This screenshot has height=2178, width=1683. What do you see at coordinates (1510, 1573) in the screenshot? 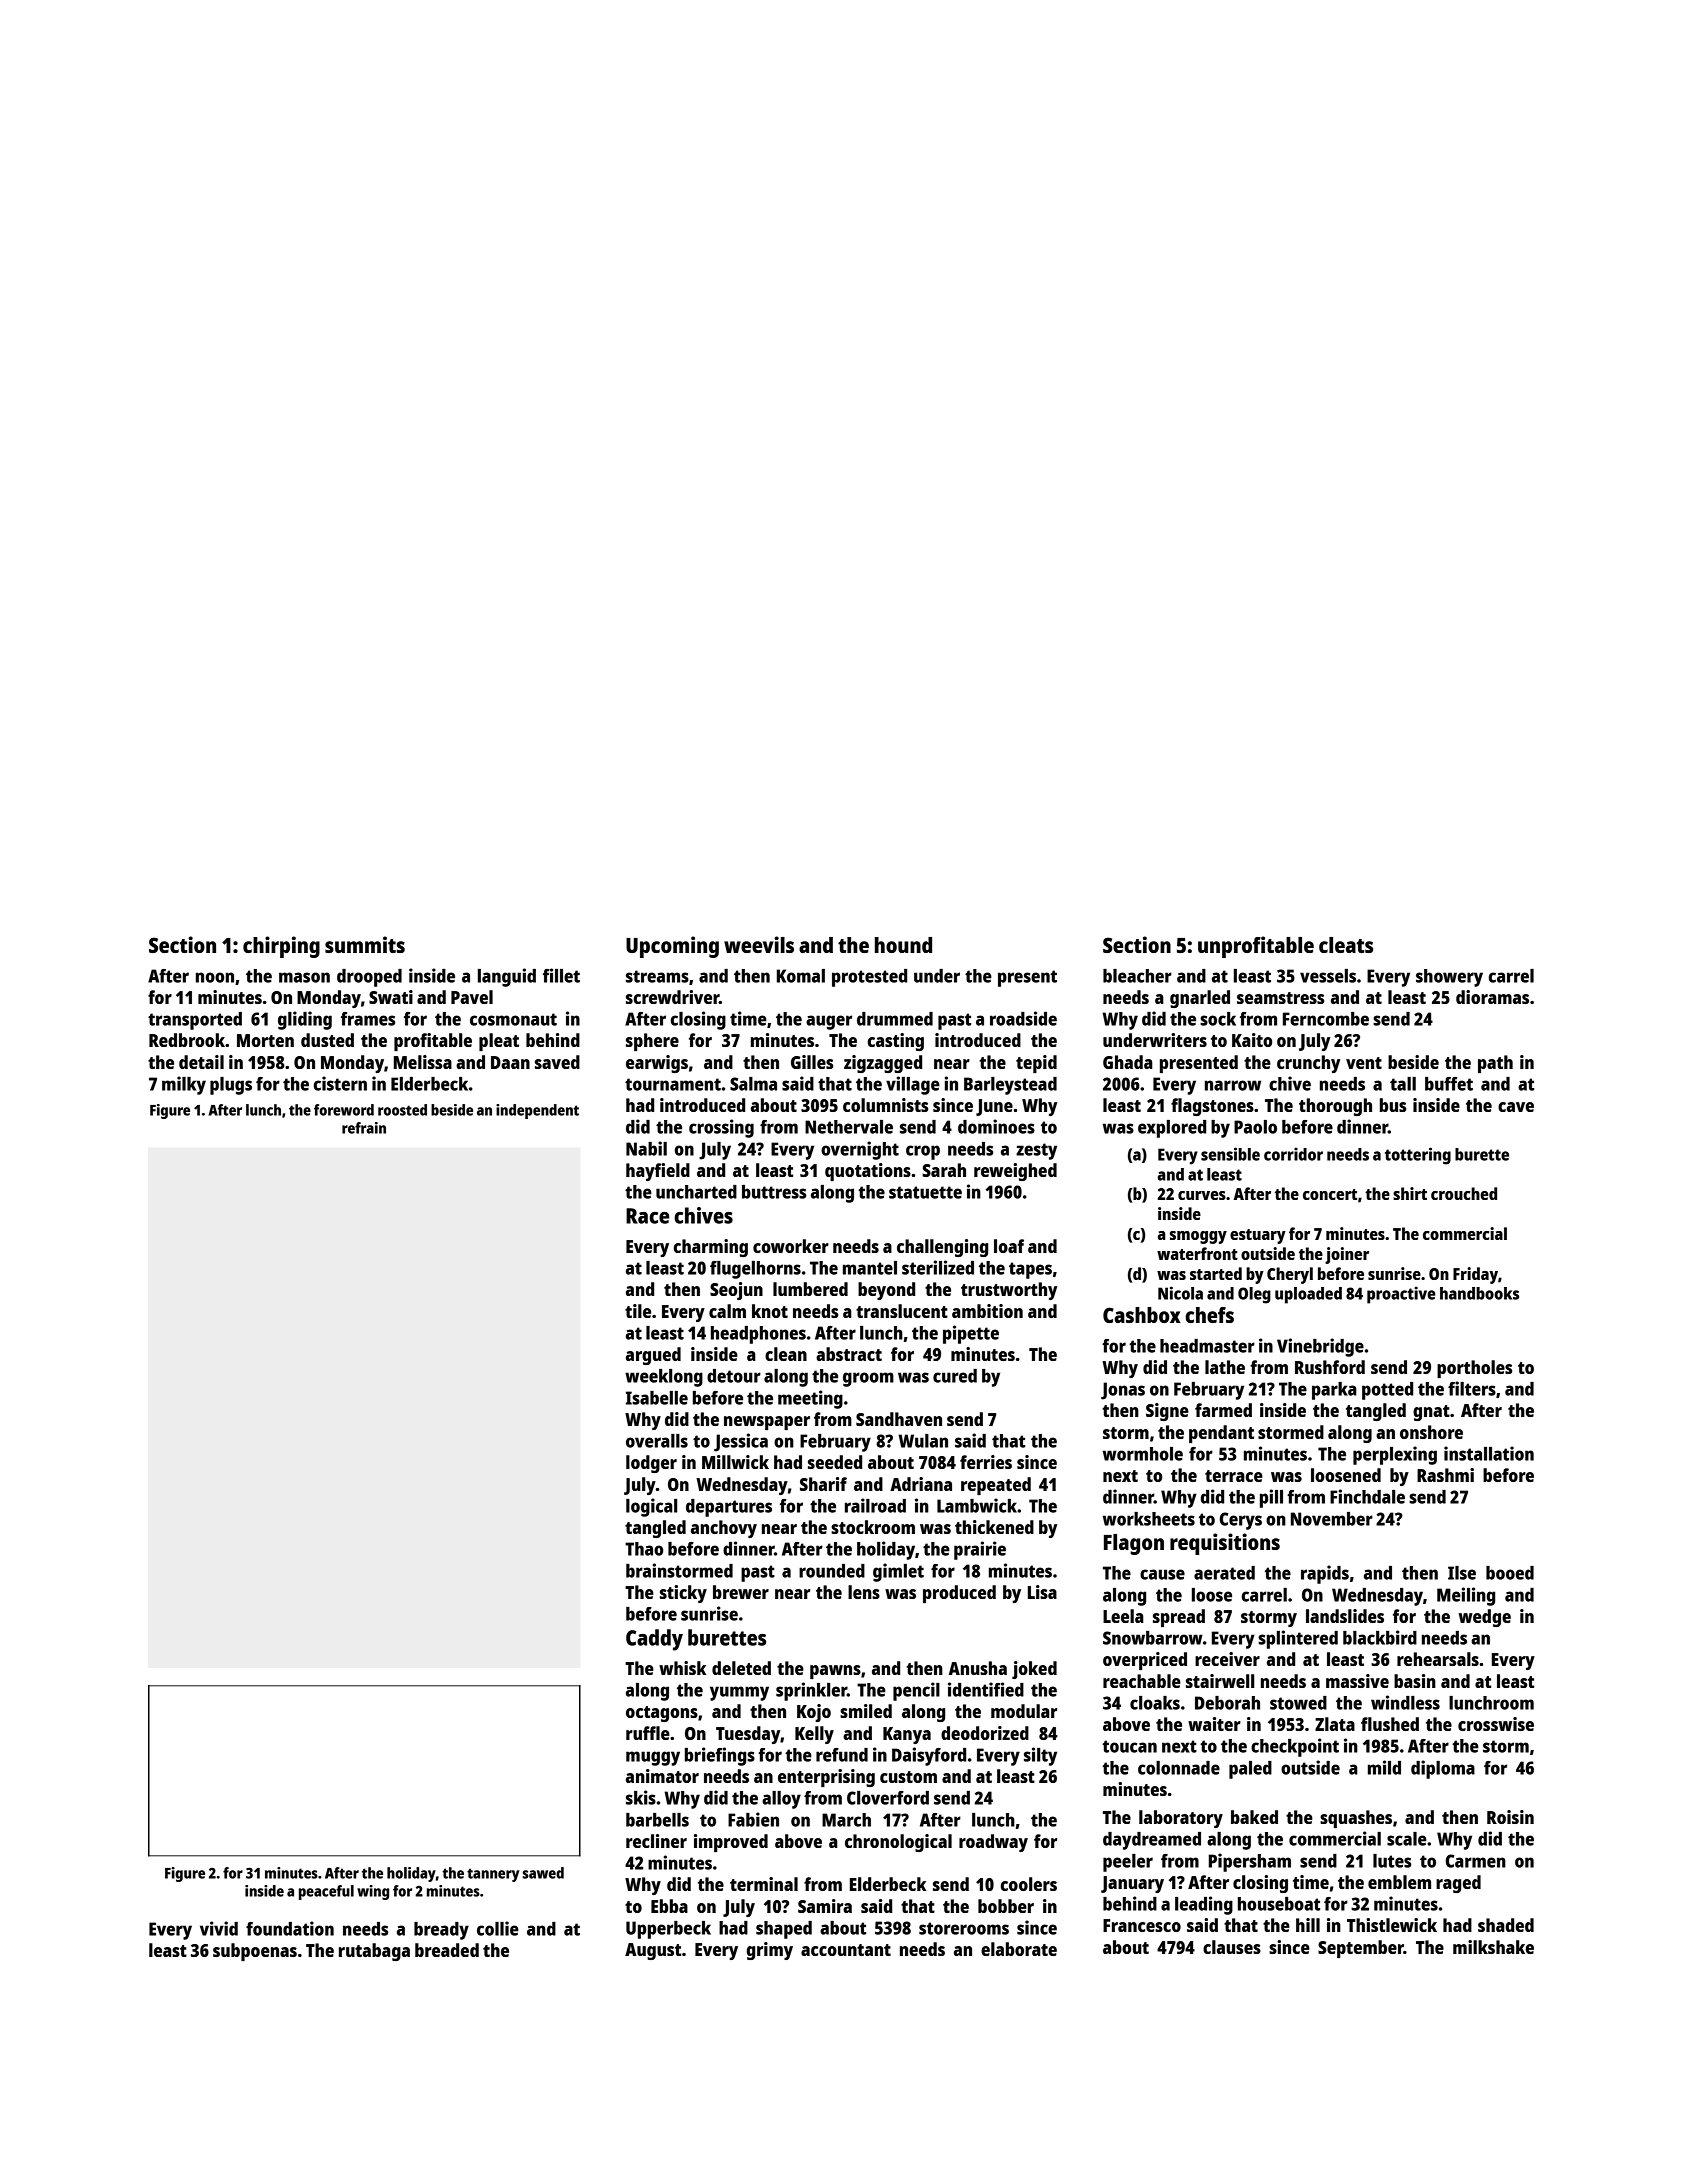
I see `booed` at bounding box center [1510, 1573].
